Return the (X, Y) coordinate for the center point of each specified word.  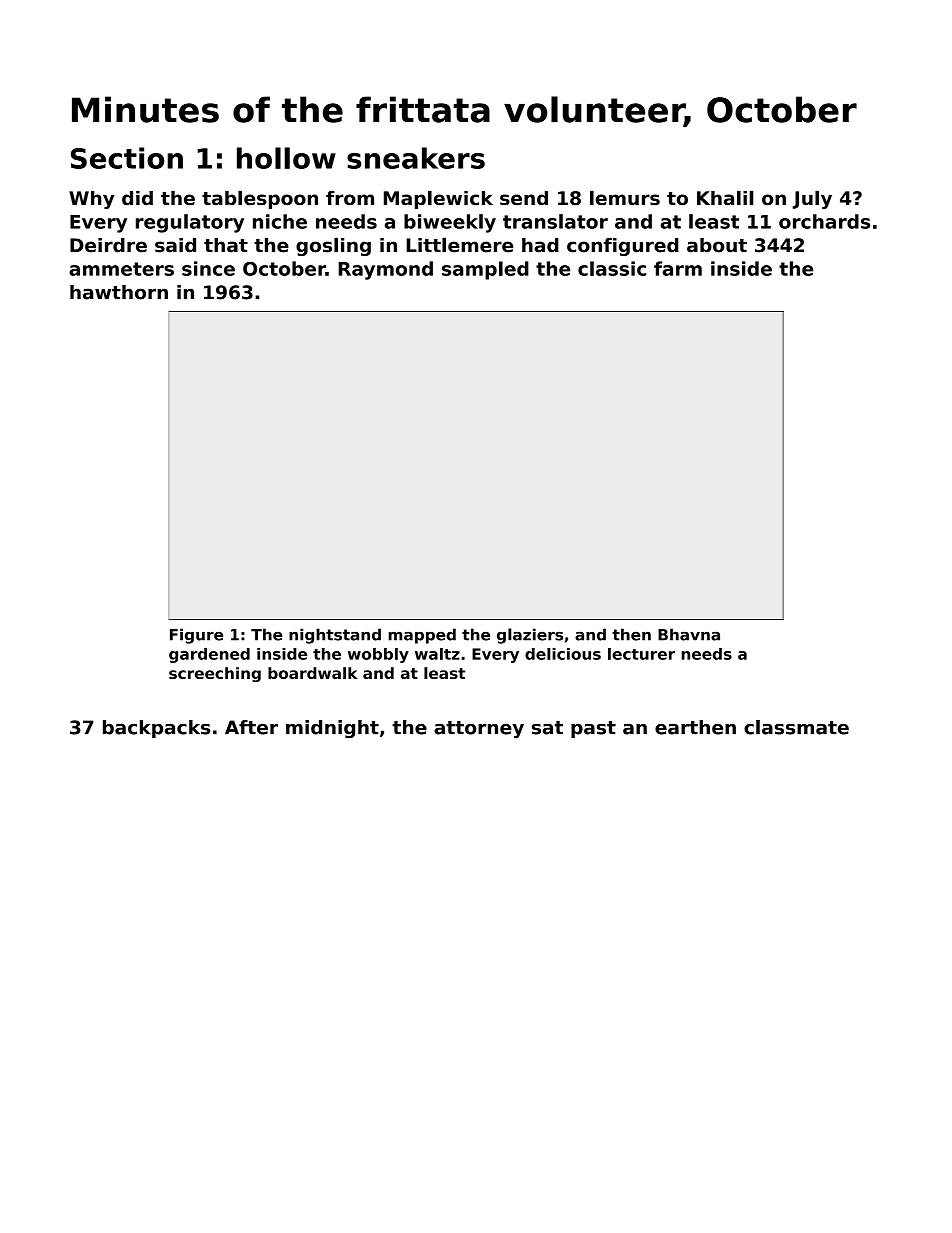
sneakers (416, 158)
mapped (422, 636)
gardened (209, 655)
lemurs (625, 198)
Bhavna (689, 634)
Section (127, 158)
